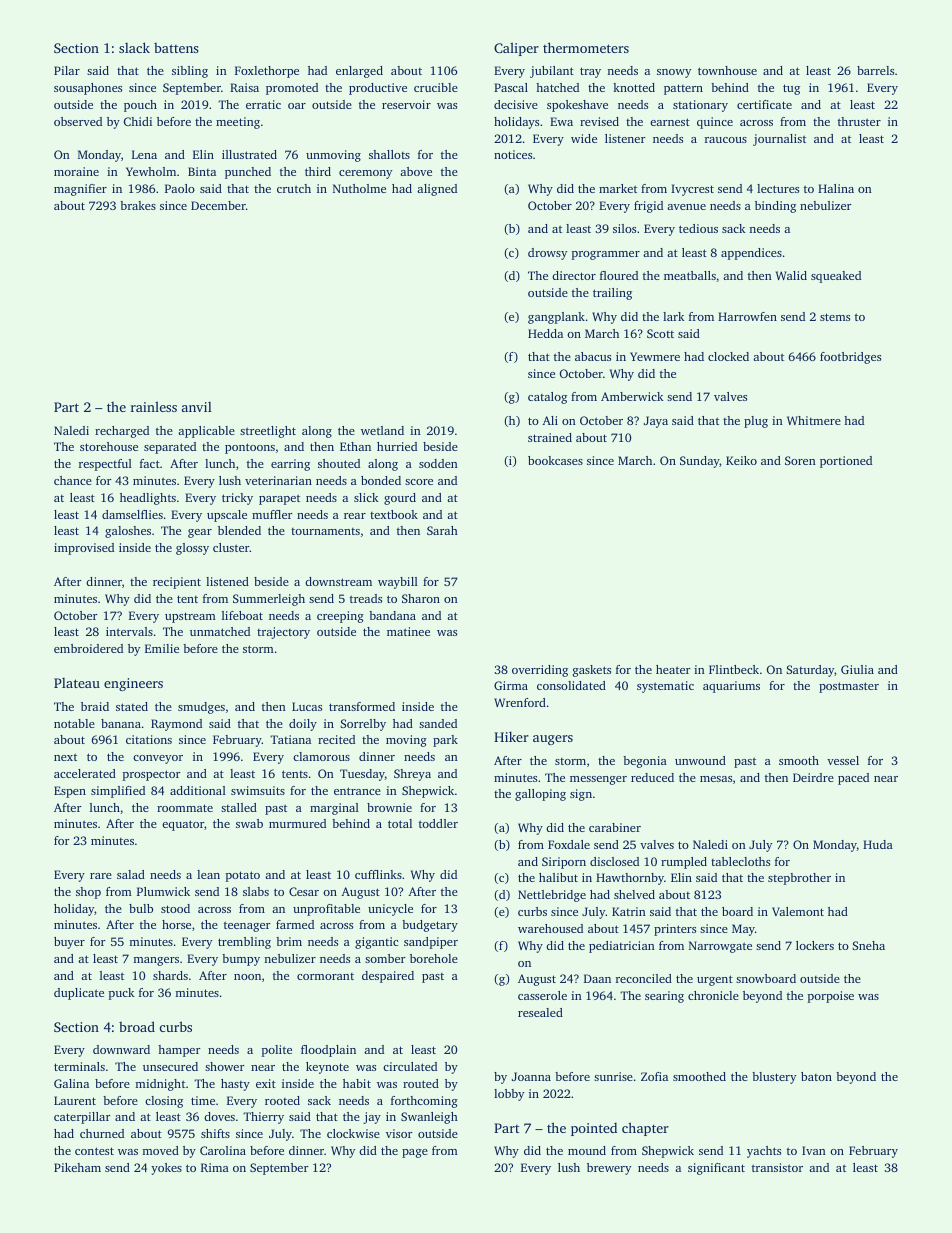 The height and width of the image is (1233, 952). Describe the element at coordinates (415, 1153) in the image. I see `page` at that location.
